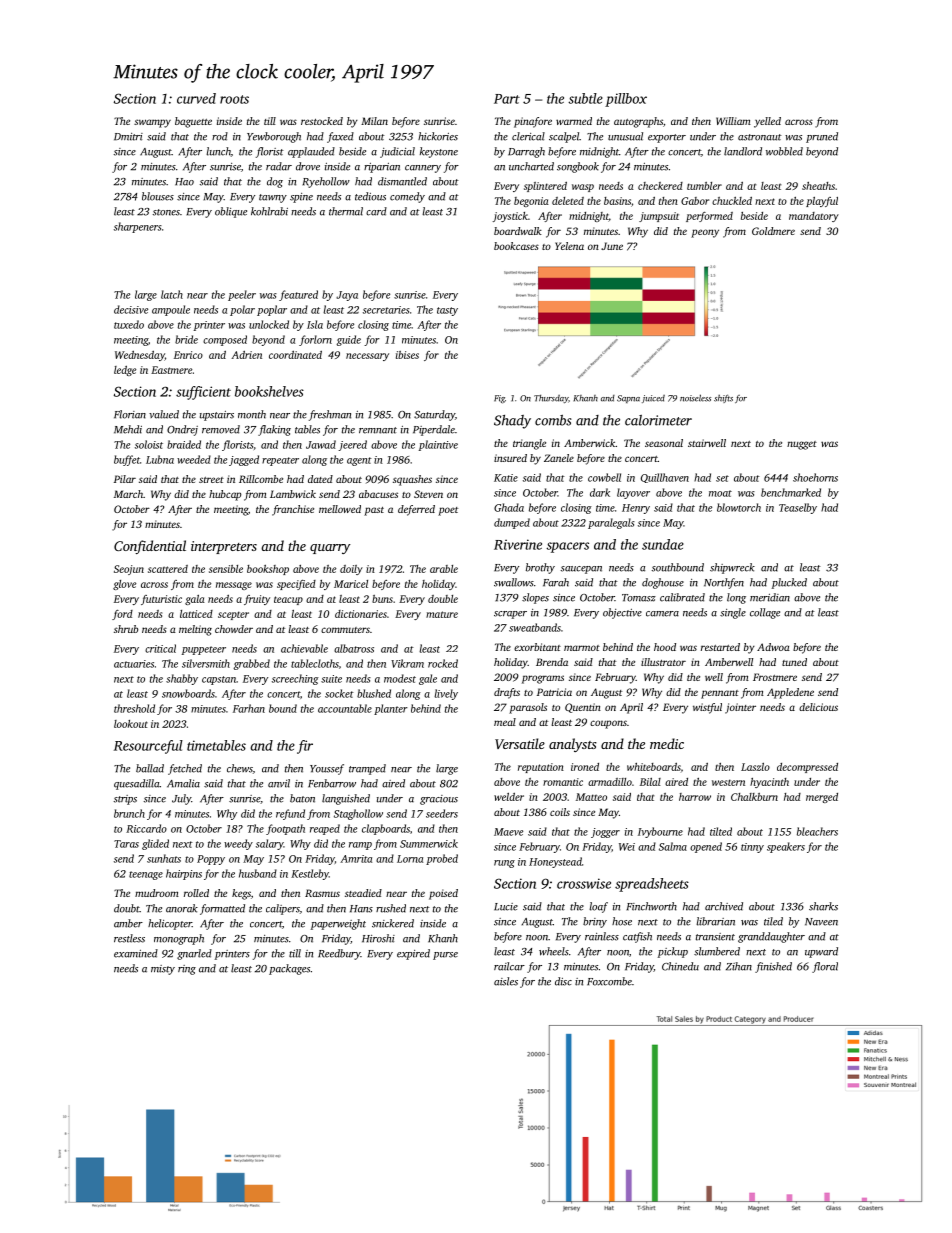 The height and width of the screenshot is (1233, 952). I want to click on Chinedu, so click(680, 966).
